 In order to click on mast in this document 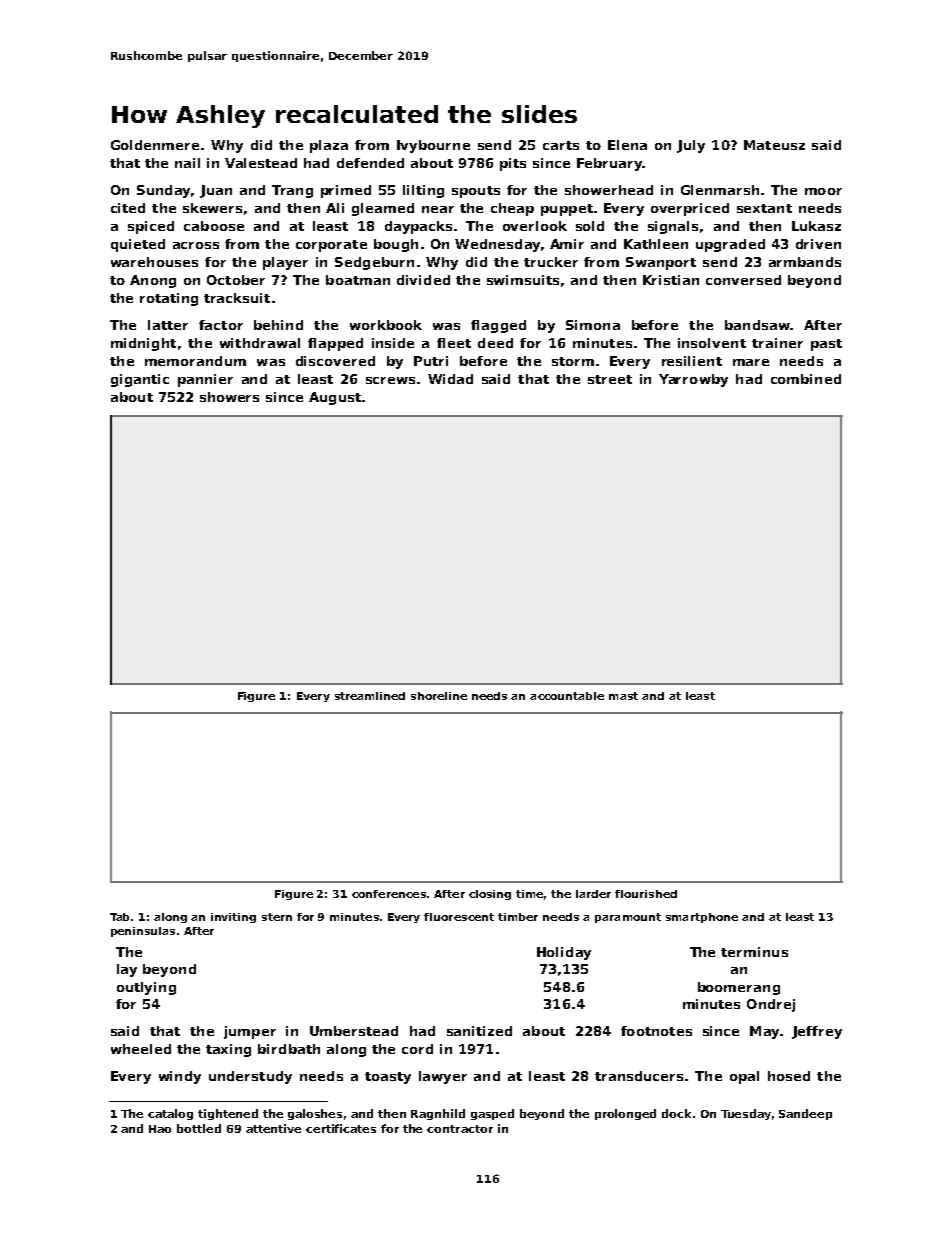, I will do `click(623, 696)`.
